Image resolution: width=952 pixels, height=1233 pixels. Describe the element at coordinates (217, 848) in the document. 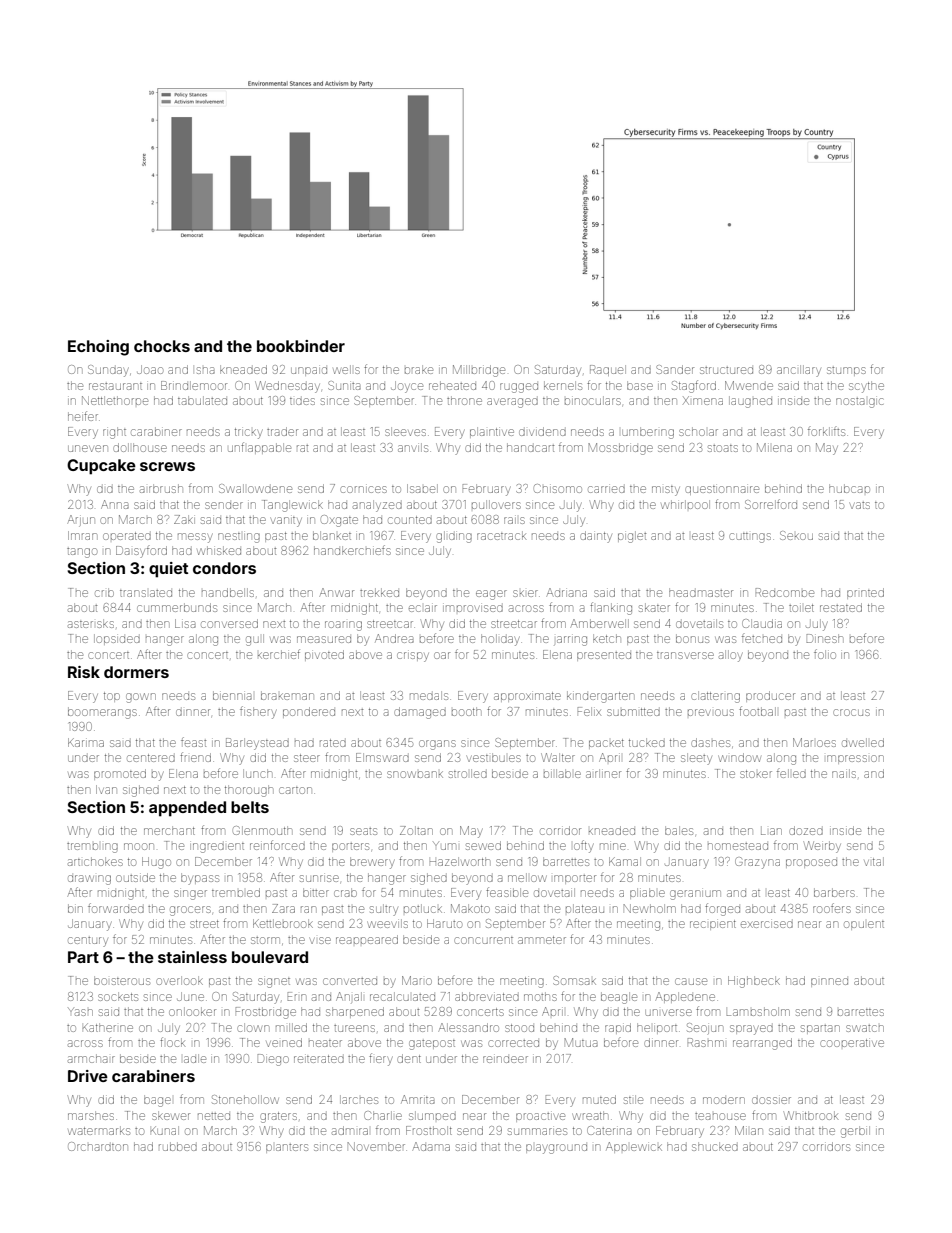

I see `ingredient` at that location.
